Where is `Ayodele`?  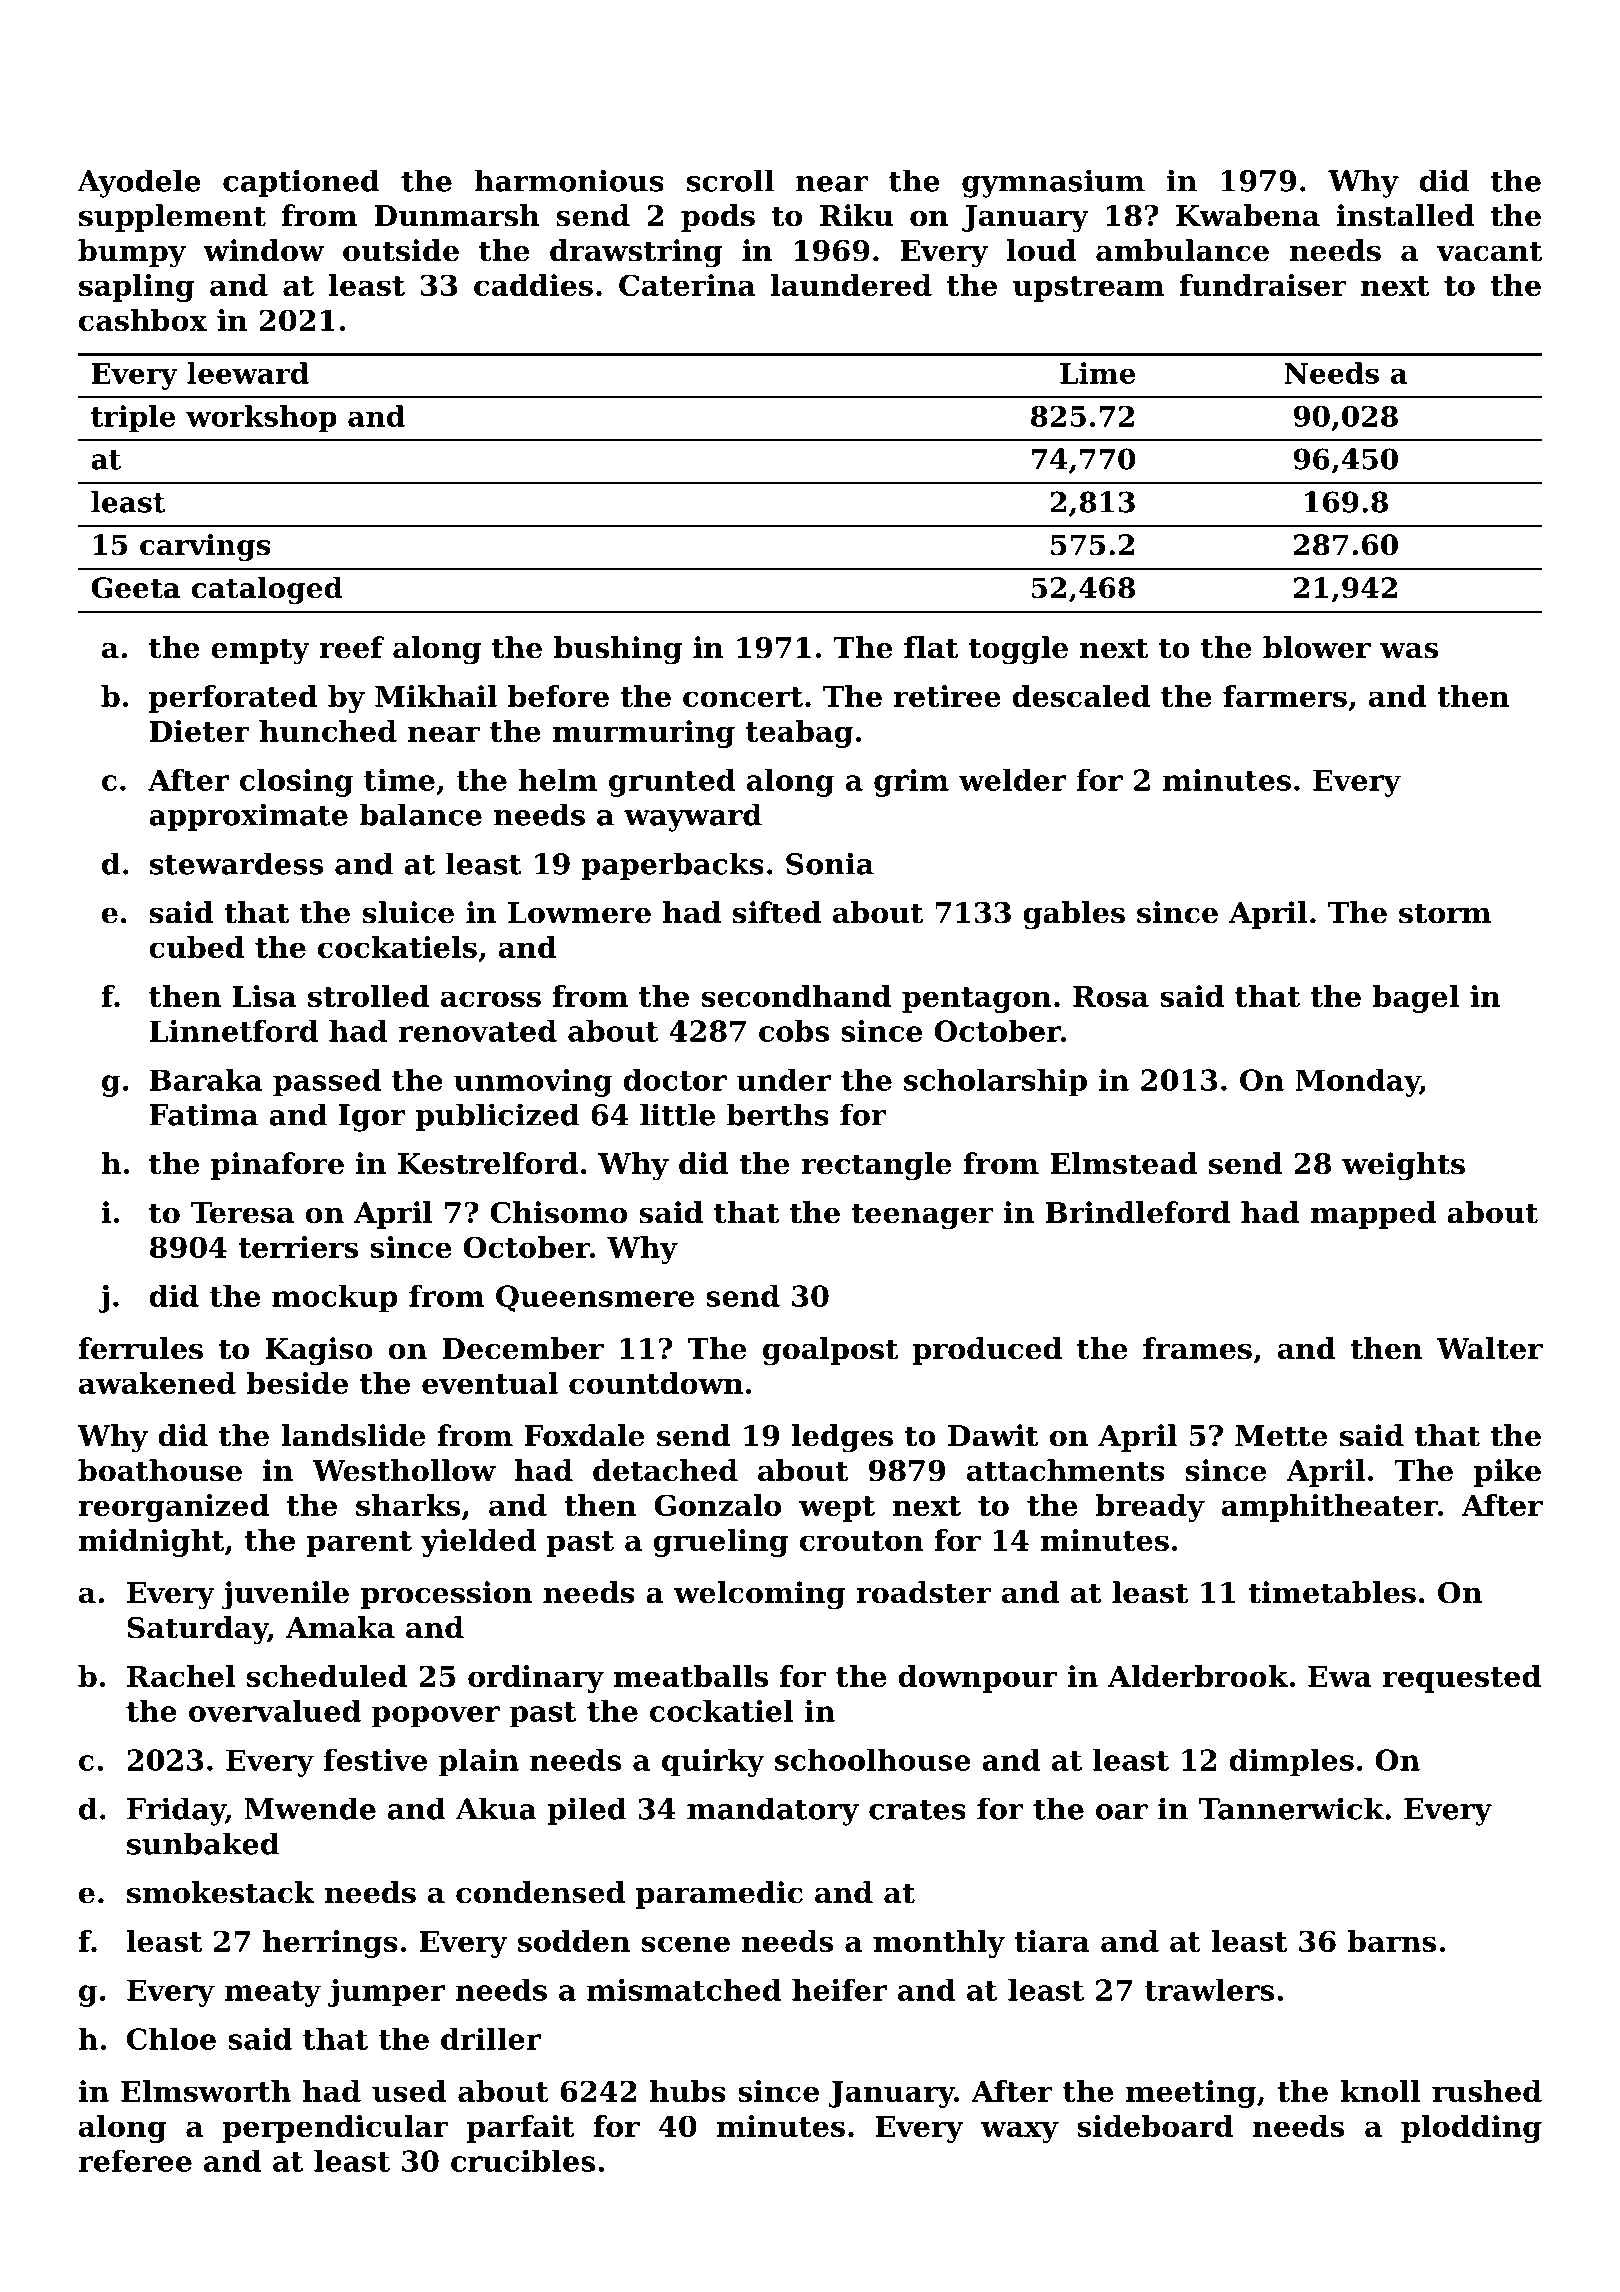 Ayodele is located at coordinates (138, 183).
